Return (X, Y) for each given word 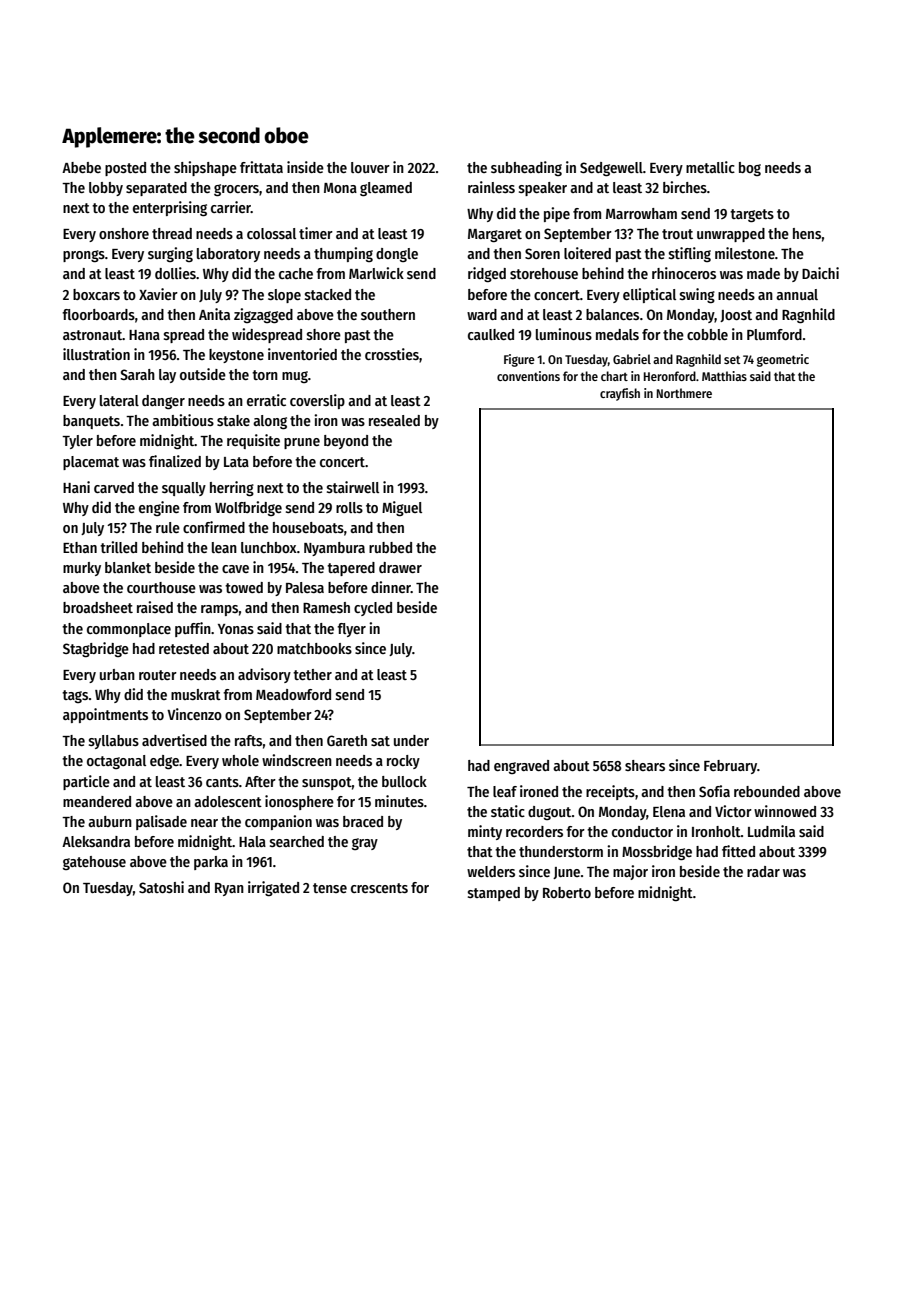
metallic (710, 167)
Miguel (402, 508)
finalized (175, 461)
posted (125, 169)
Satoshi (161, 887)
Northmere (684, 393)
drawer (400, 567)
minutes (399, 801)
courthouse (161, 587)
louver (370, 167)
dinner (391, 587)
